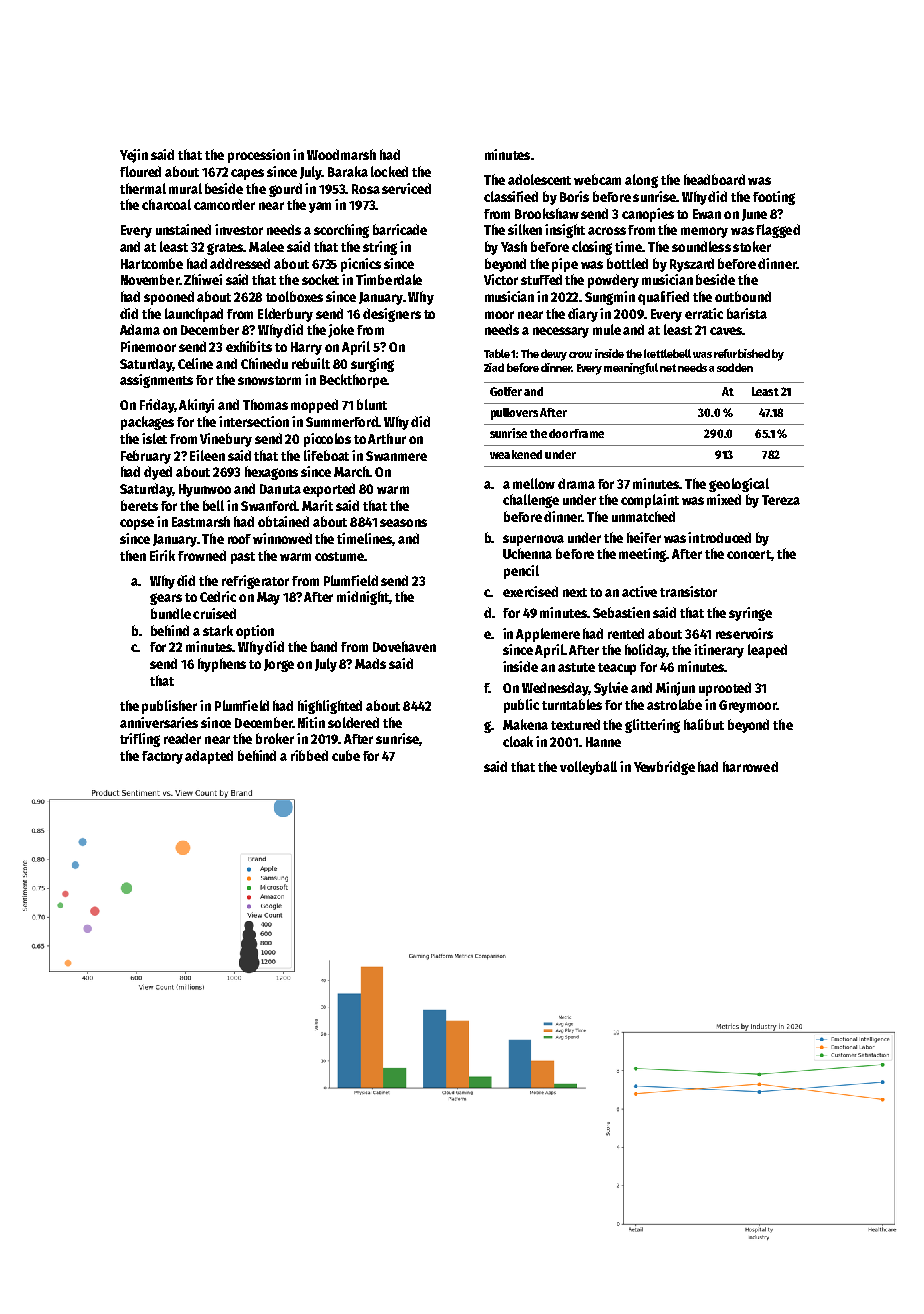  What do you see at coordinates (239, 229) in the screenshot?
I see `investor` at bounding box center [239, 229].
